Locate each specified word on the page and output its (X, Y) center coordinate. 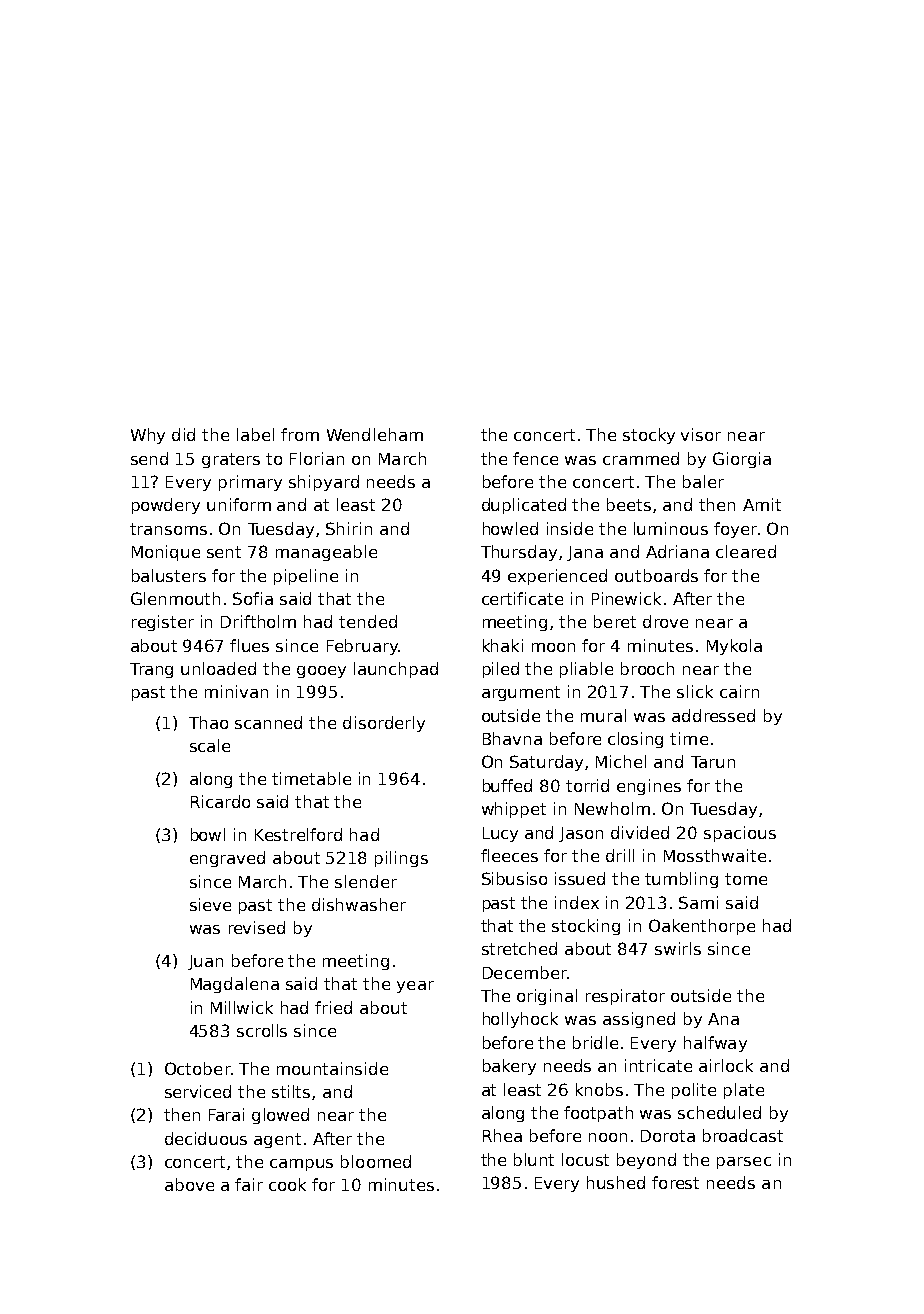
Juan (205, 962)
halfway (715, 1044)
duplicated (524, 506)
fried (333, 1007)
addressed (713, 715)
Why (148, 436)
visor (701, 434)
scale (210, 745)
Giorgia (742, 460)
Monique (166, 553)
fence (535, 458)
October (198, 1068)
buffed (507, 785)
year (415, 987)
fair (249, 1184)
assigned (639, 1020)
